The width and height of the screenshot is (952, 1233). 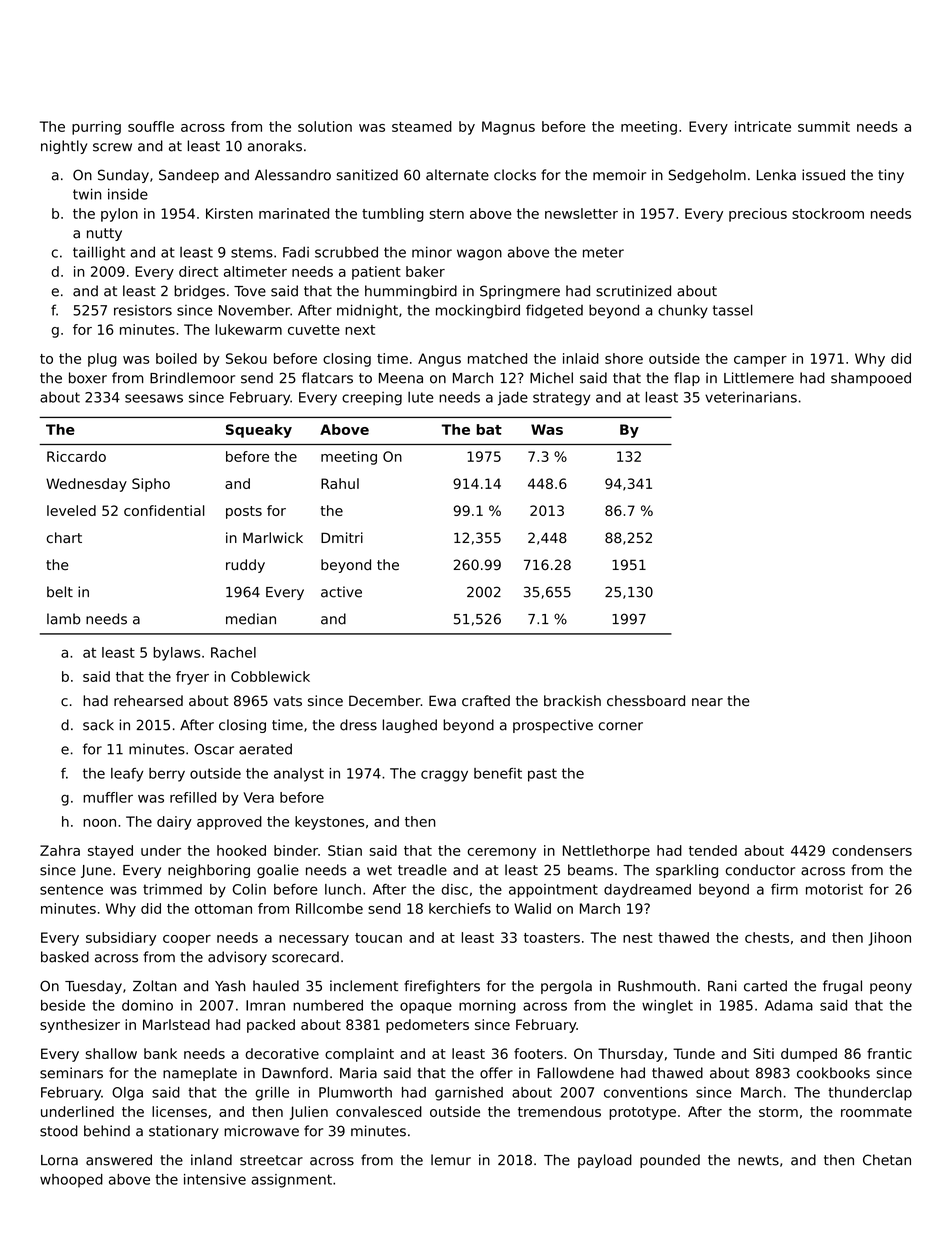 What do you see at coordinates (751, 397) in the screenshot?
I see `veterinarians` at bounding box center [751, 397].
